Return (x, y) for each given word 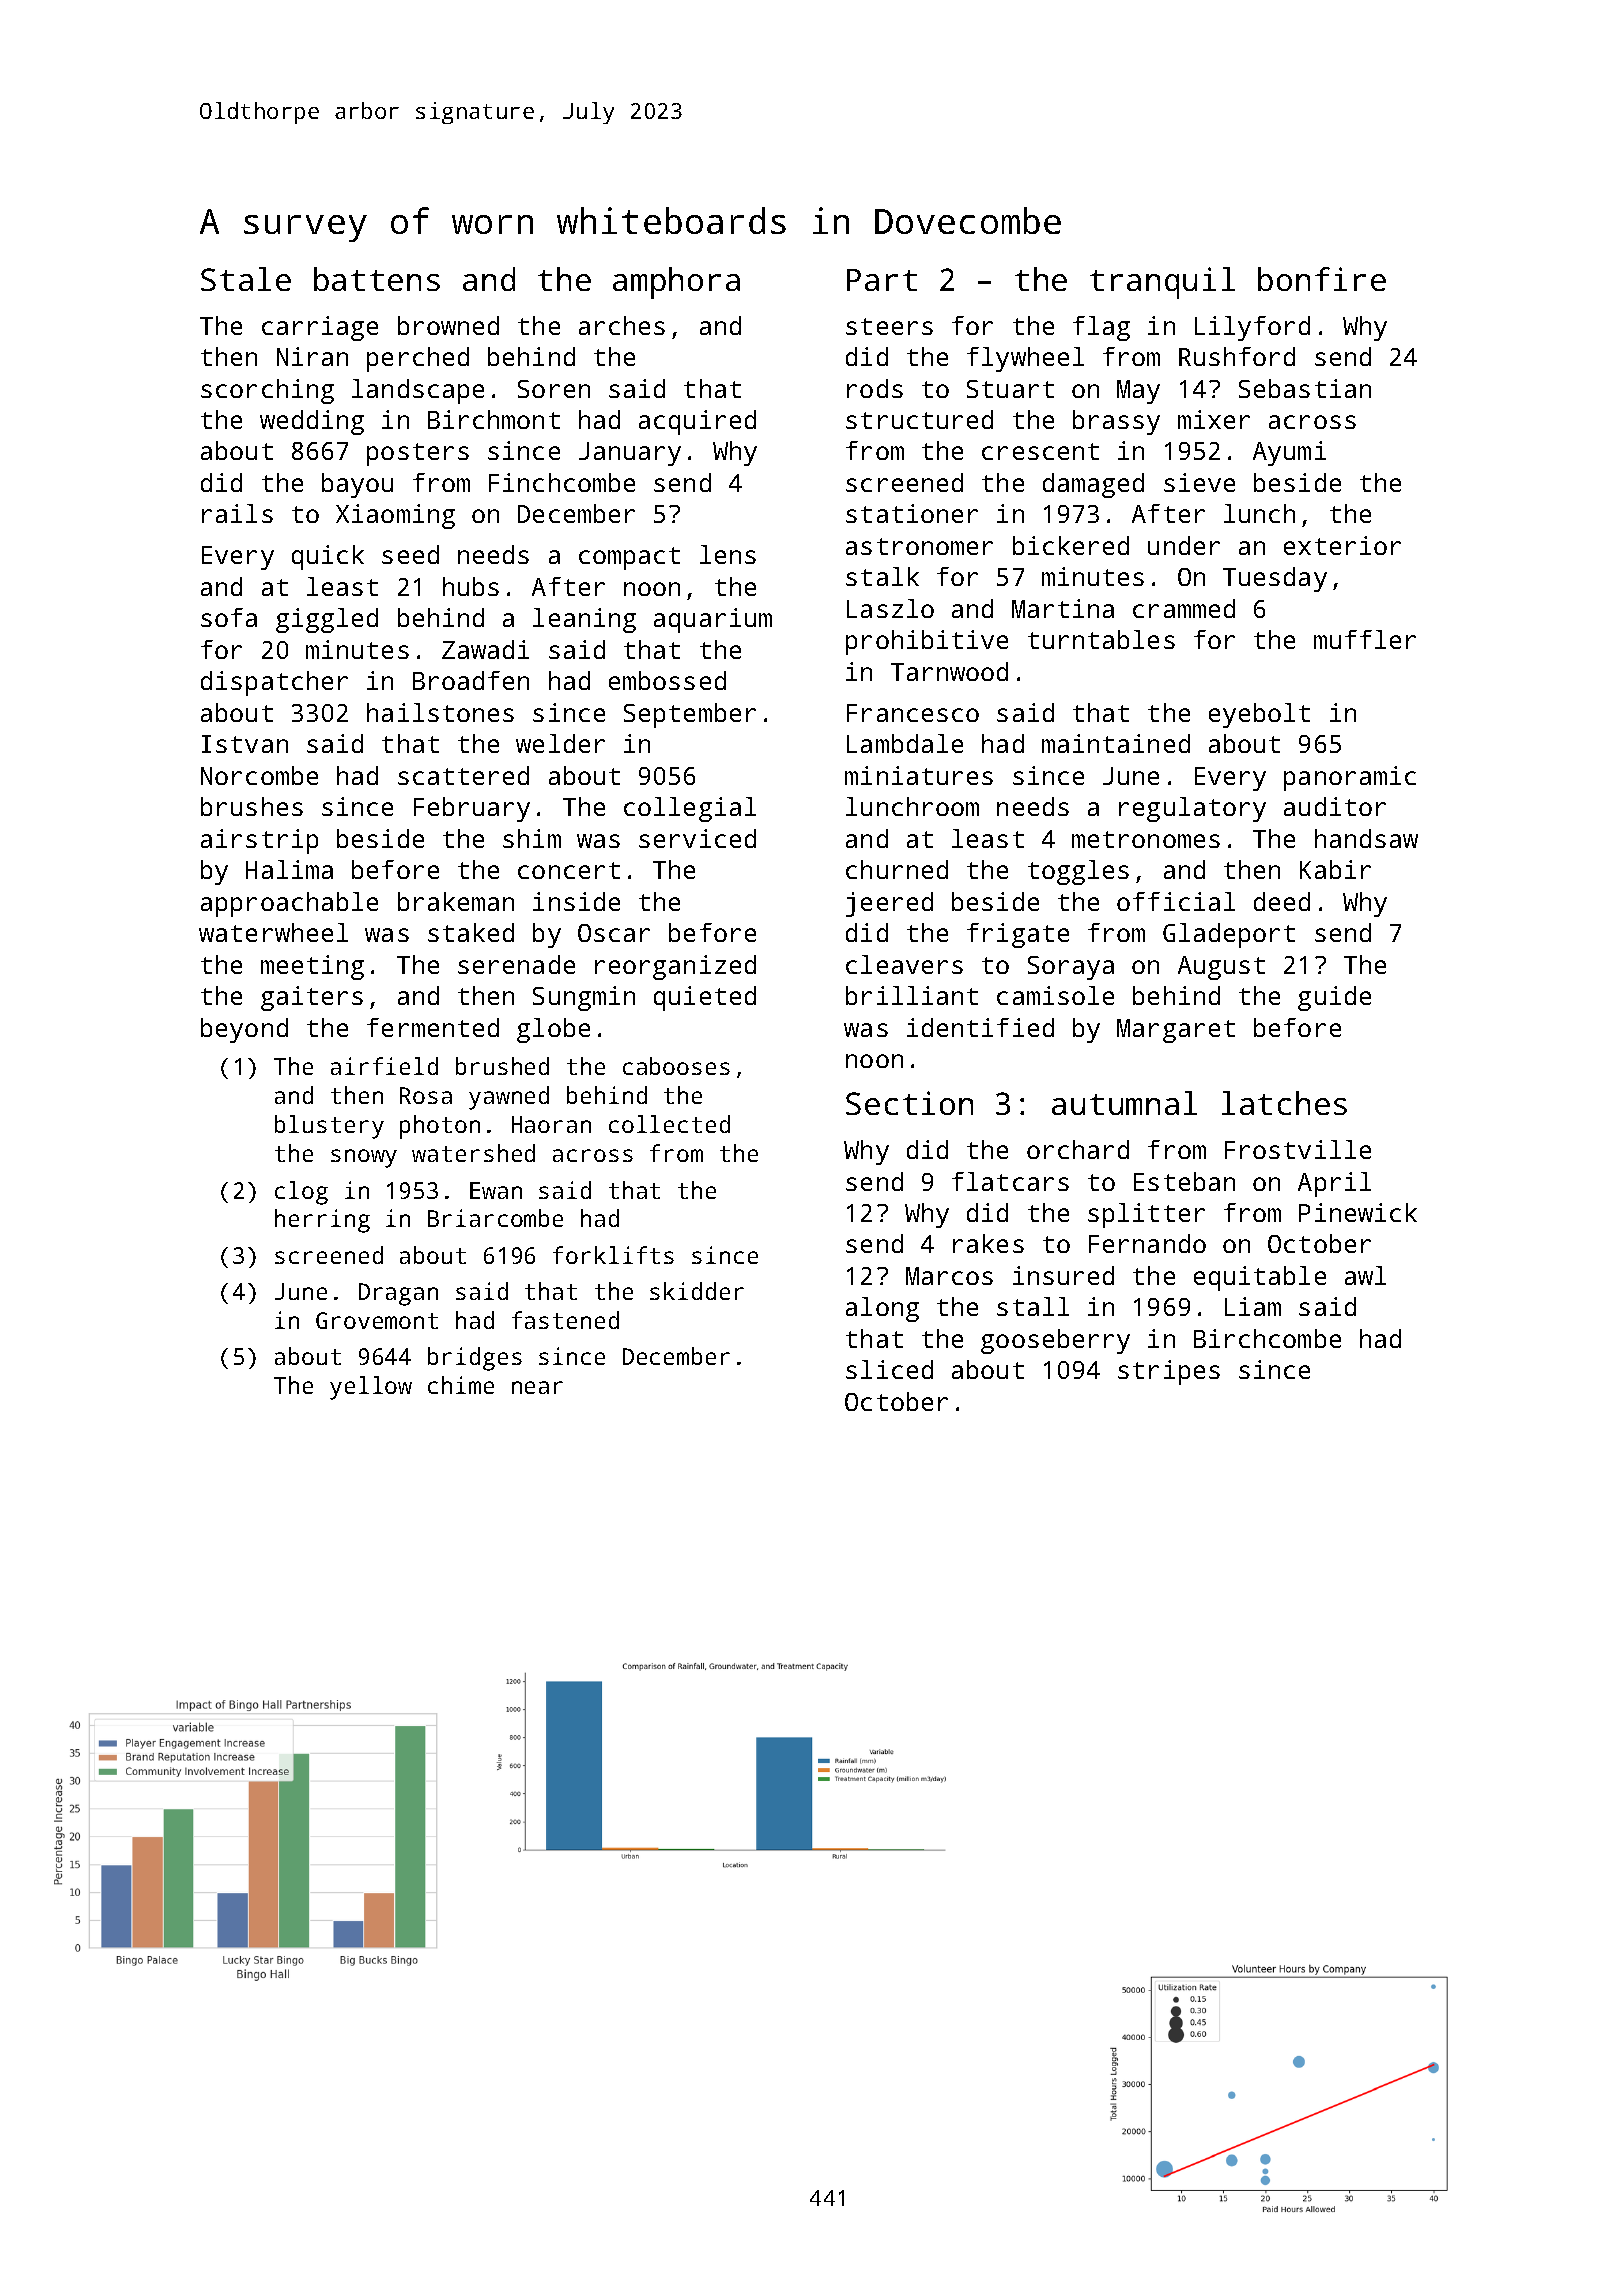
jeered (889, 904)
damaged (1093, 485)
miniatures (919, 775)
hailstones (440, 712)
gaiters (312, 998)
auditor (1335, 806)
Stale (246, 279)
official (1176, 901)
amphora (676, 283)
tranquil (1162, 283)
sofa (229, 617)
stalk (882, 576)
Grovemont (377, 1320)
